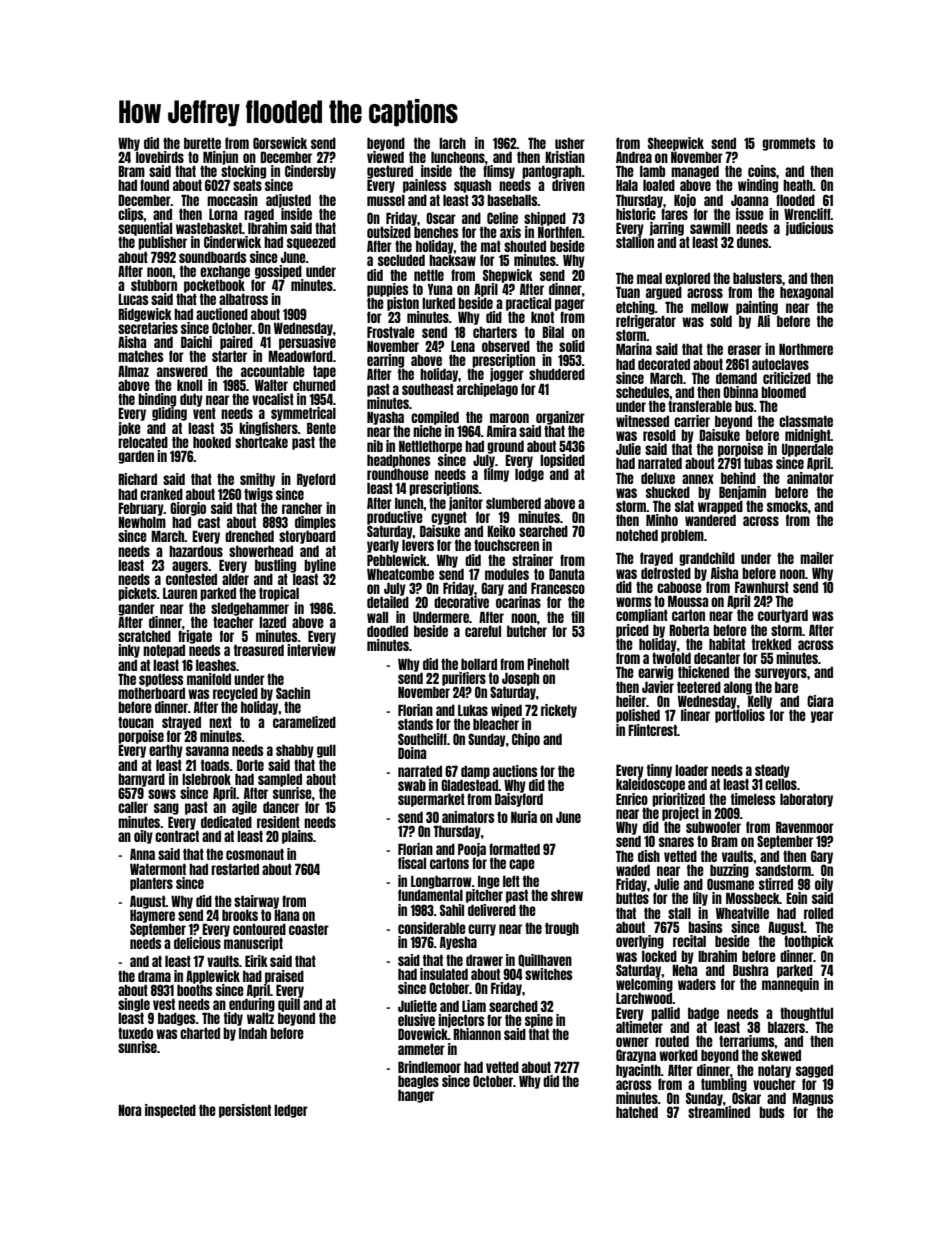  Describe the element at coordinates (464, 679) in the screenshot. I see `purifiers` at that location.
